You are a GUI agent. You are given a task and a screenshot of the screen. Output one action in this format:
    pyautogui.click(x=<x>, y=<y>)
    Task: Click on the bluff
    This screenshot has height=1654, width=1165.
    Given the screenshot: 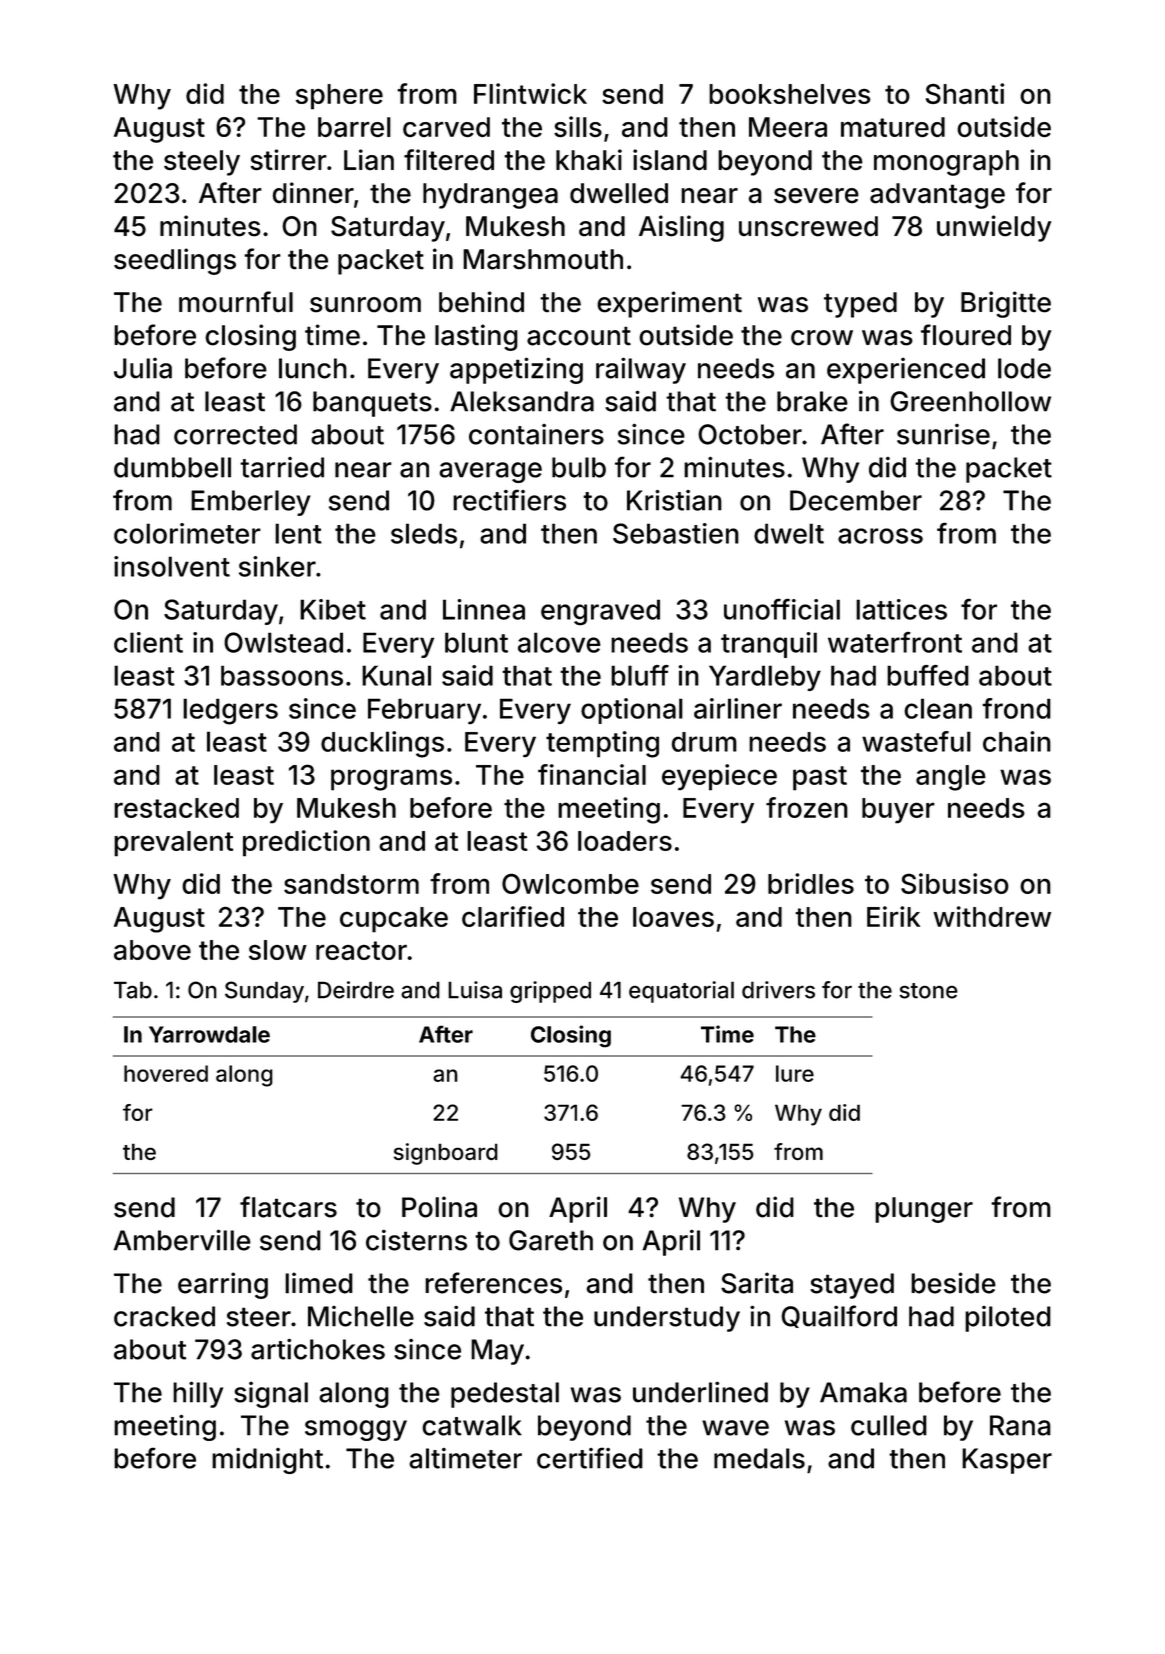 What is the action you would take?
    pyautogui.click(x=640, y=675)
